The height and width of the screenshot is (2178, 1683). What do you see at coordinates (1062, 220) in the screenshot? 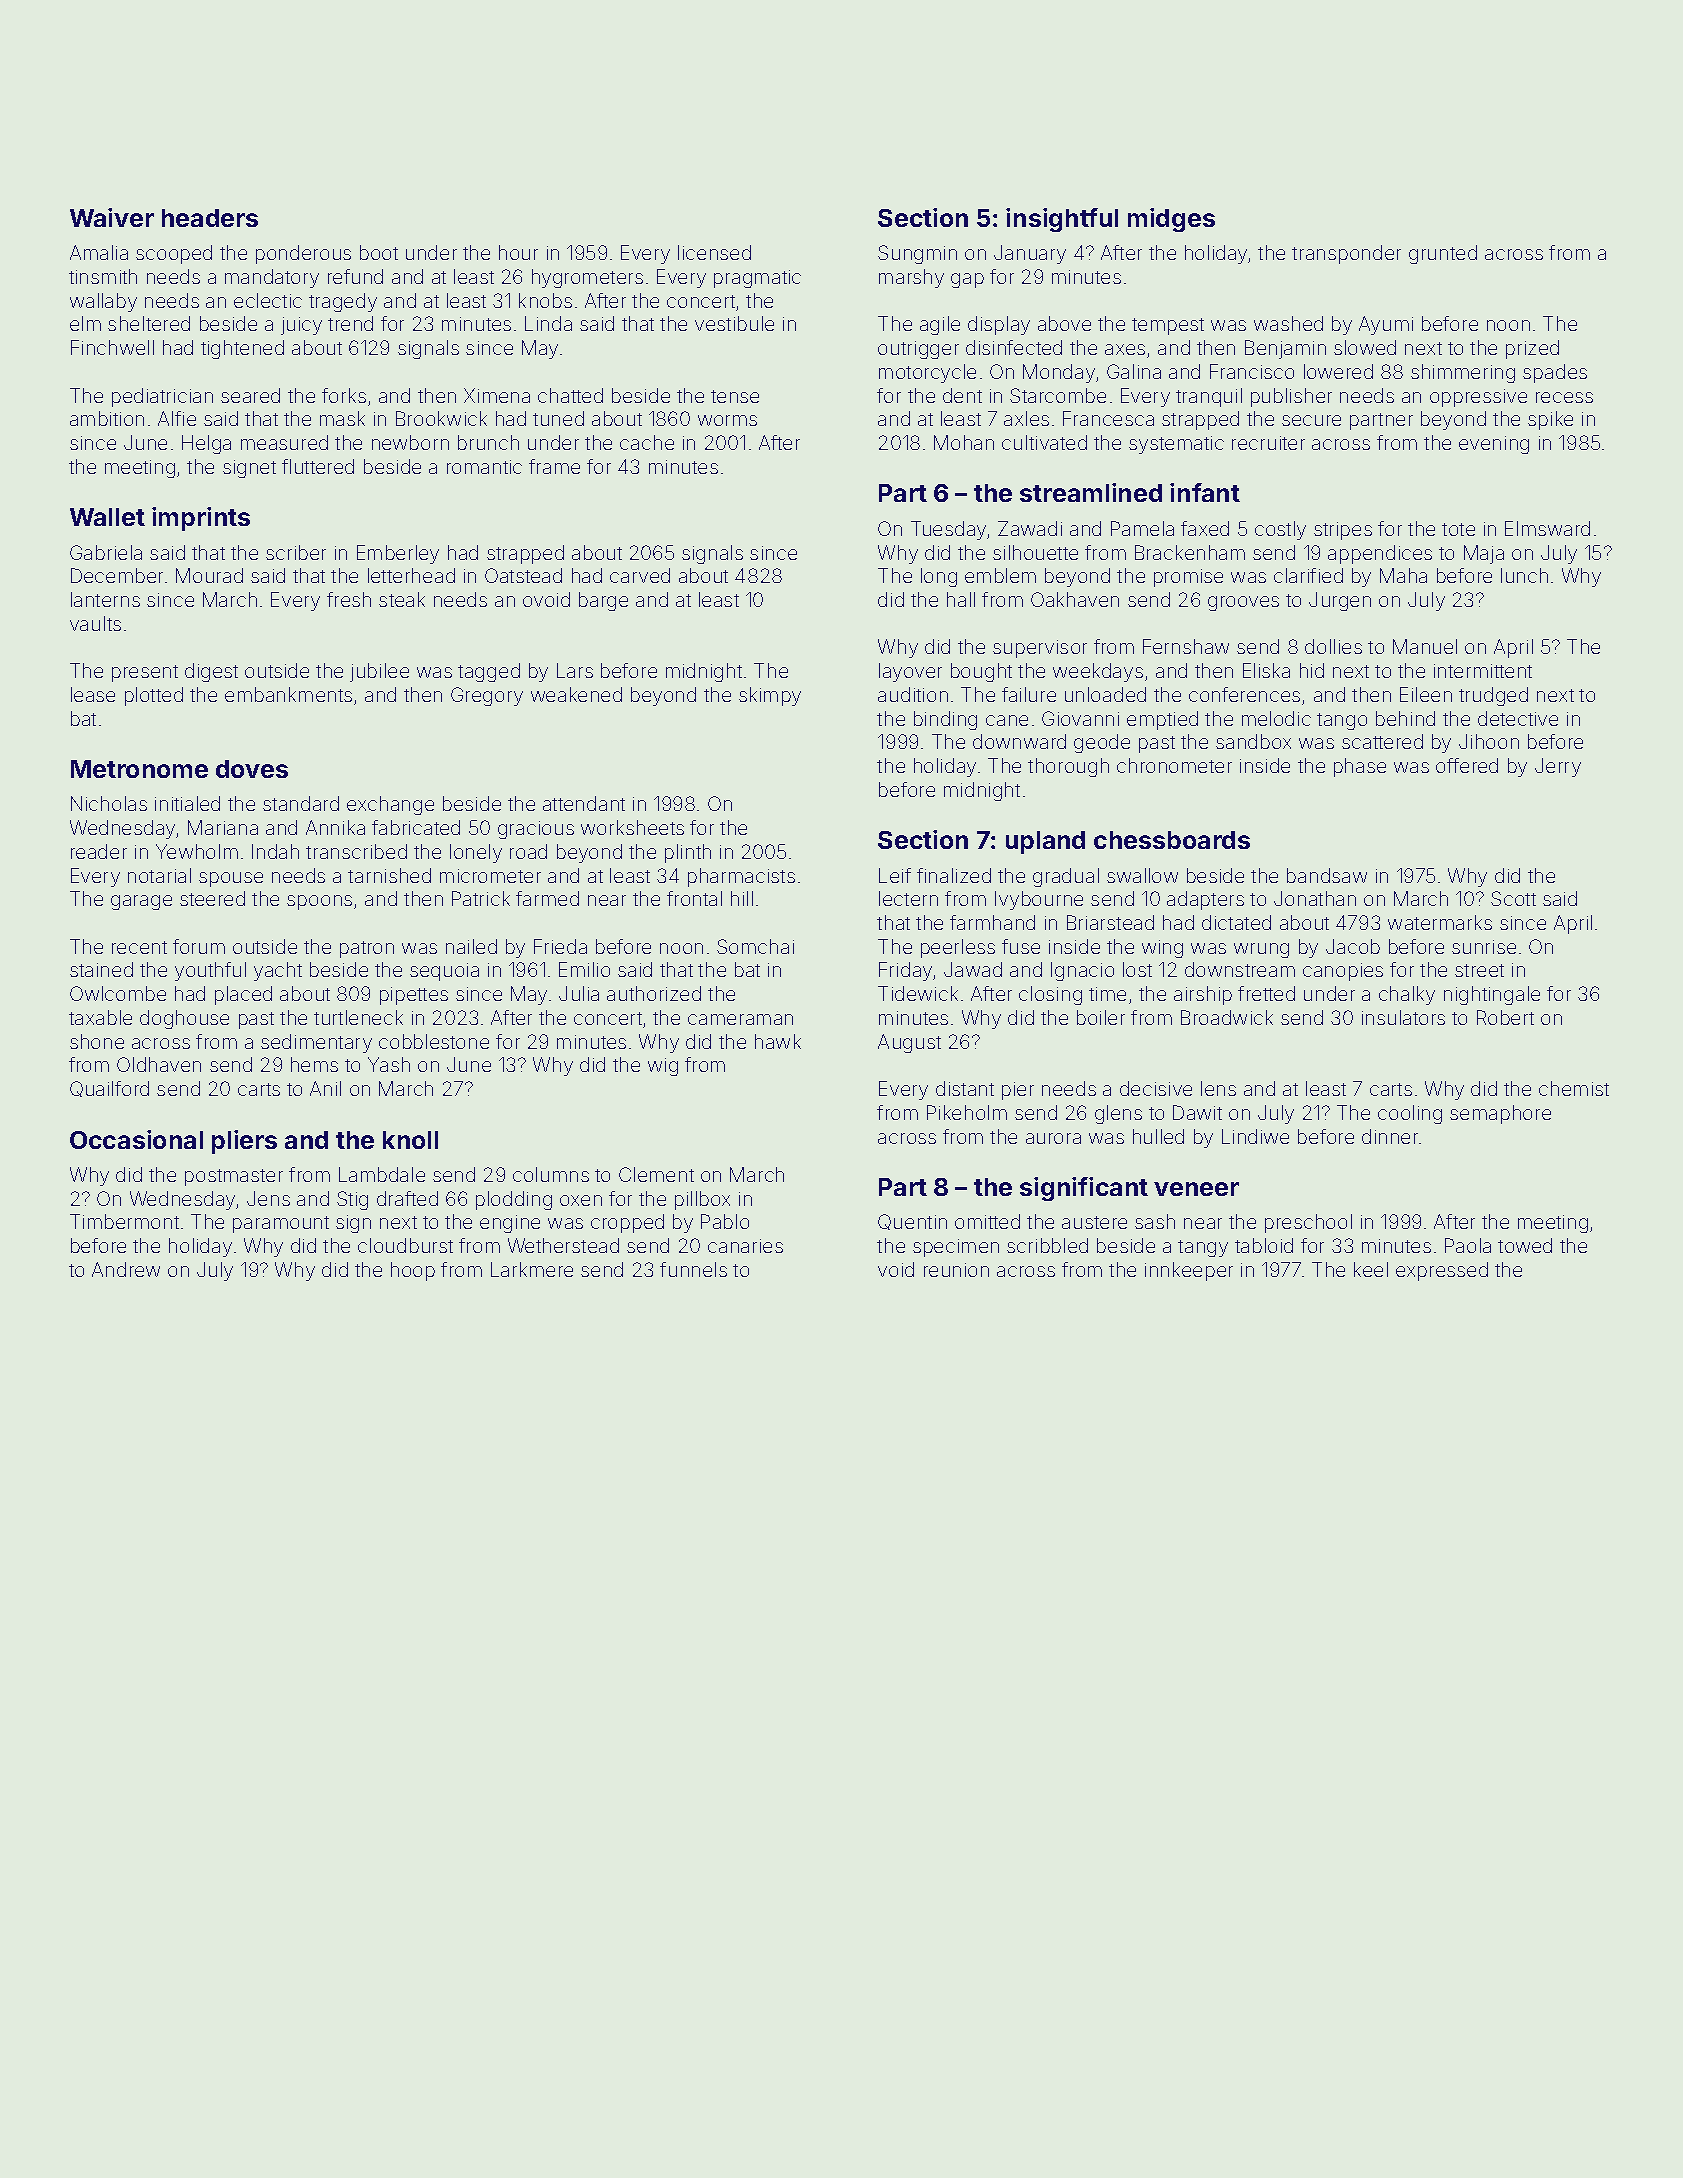
I see `insightful` at bounding box center [1062, 220].
